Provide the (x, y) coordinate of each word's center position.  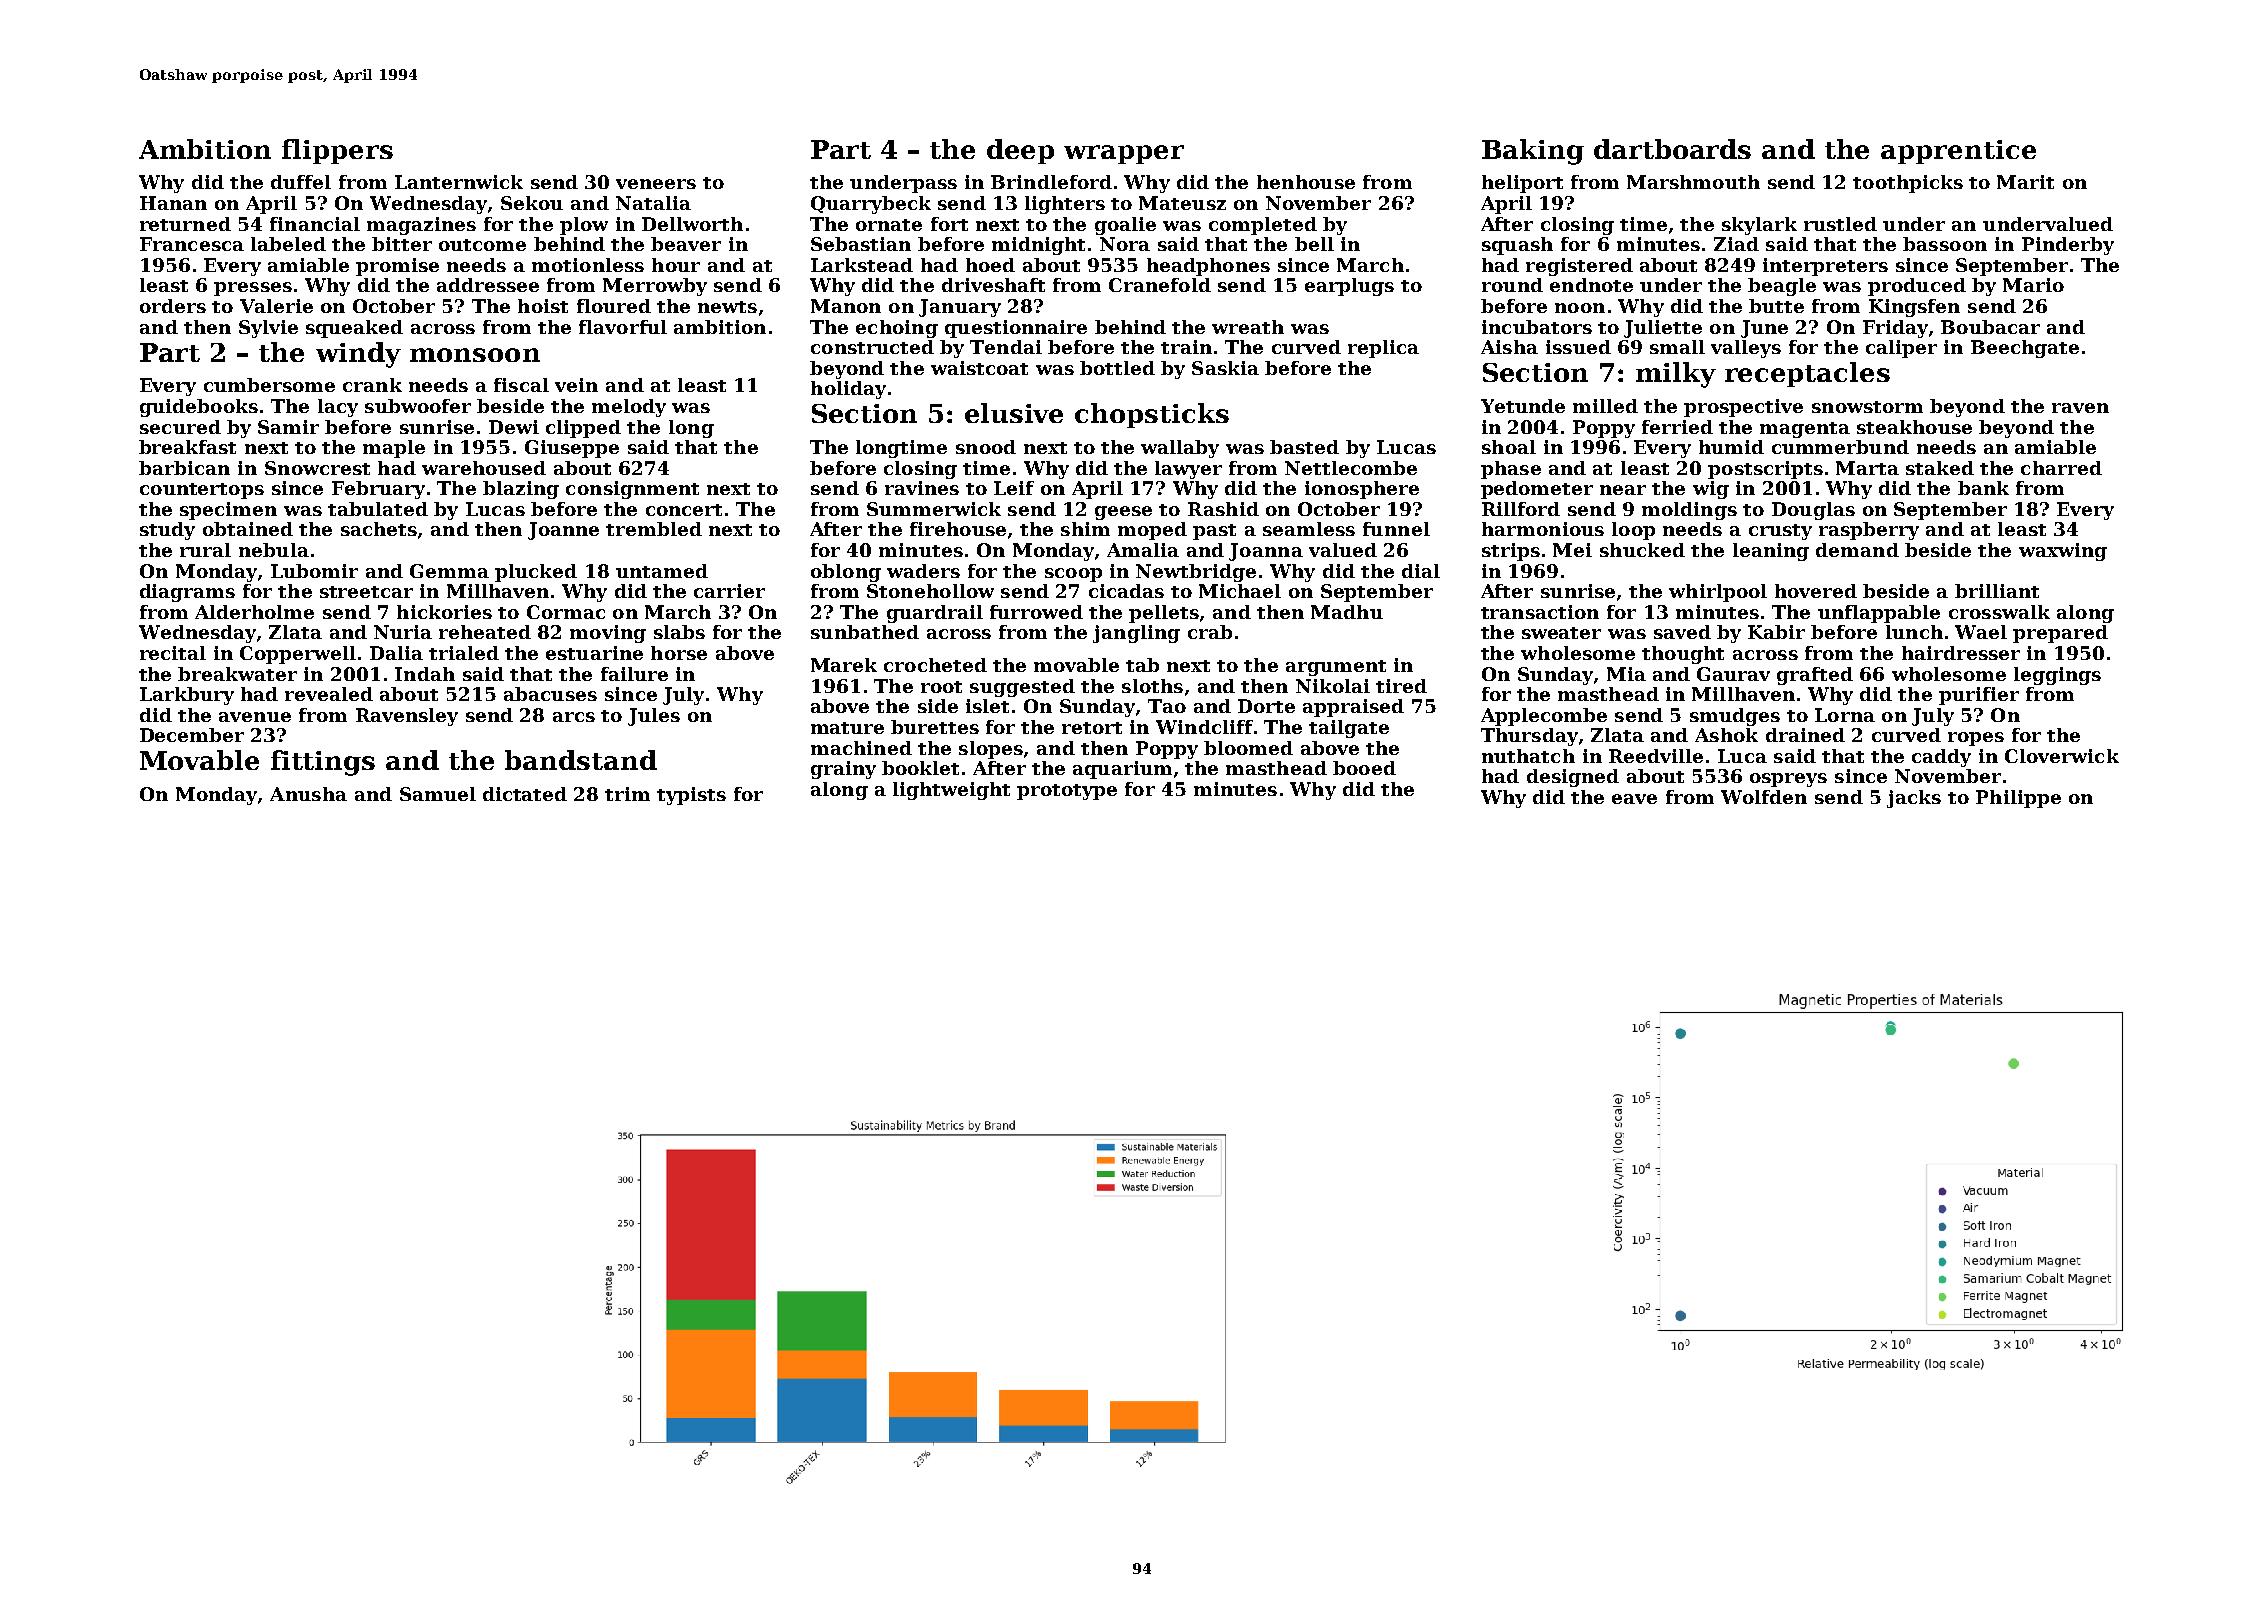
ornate (889, 225)
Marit (2025, 182)
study (167, 531)
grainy (843, 770)
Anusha (308, 794)
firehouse (958, 529)
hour (676, 265)
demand (1857, 550)
